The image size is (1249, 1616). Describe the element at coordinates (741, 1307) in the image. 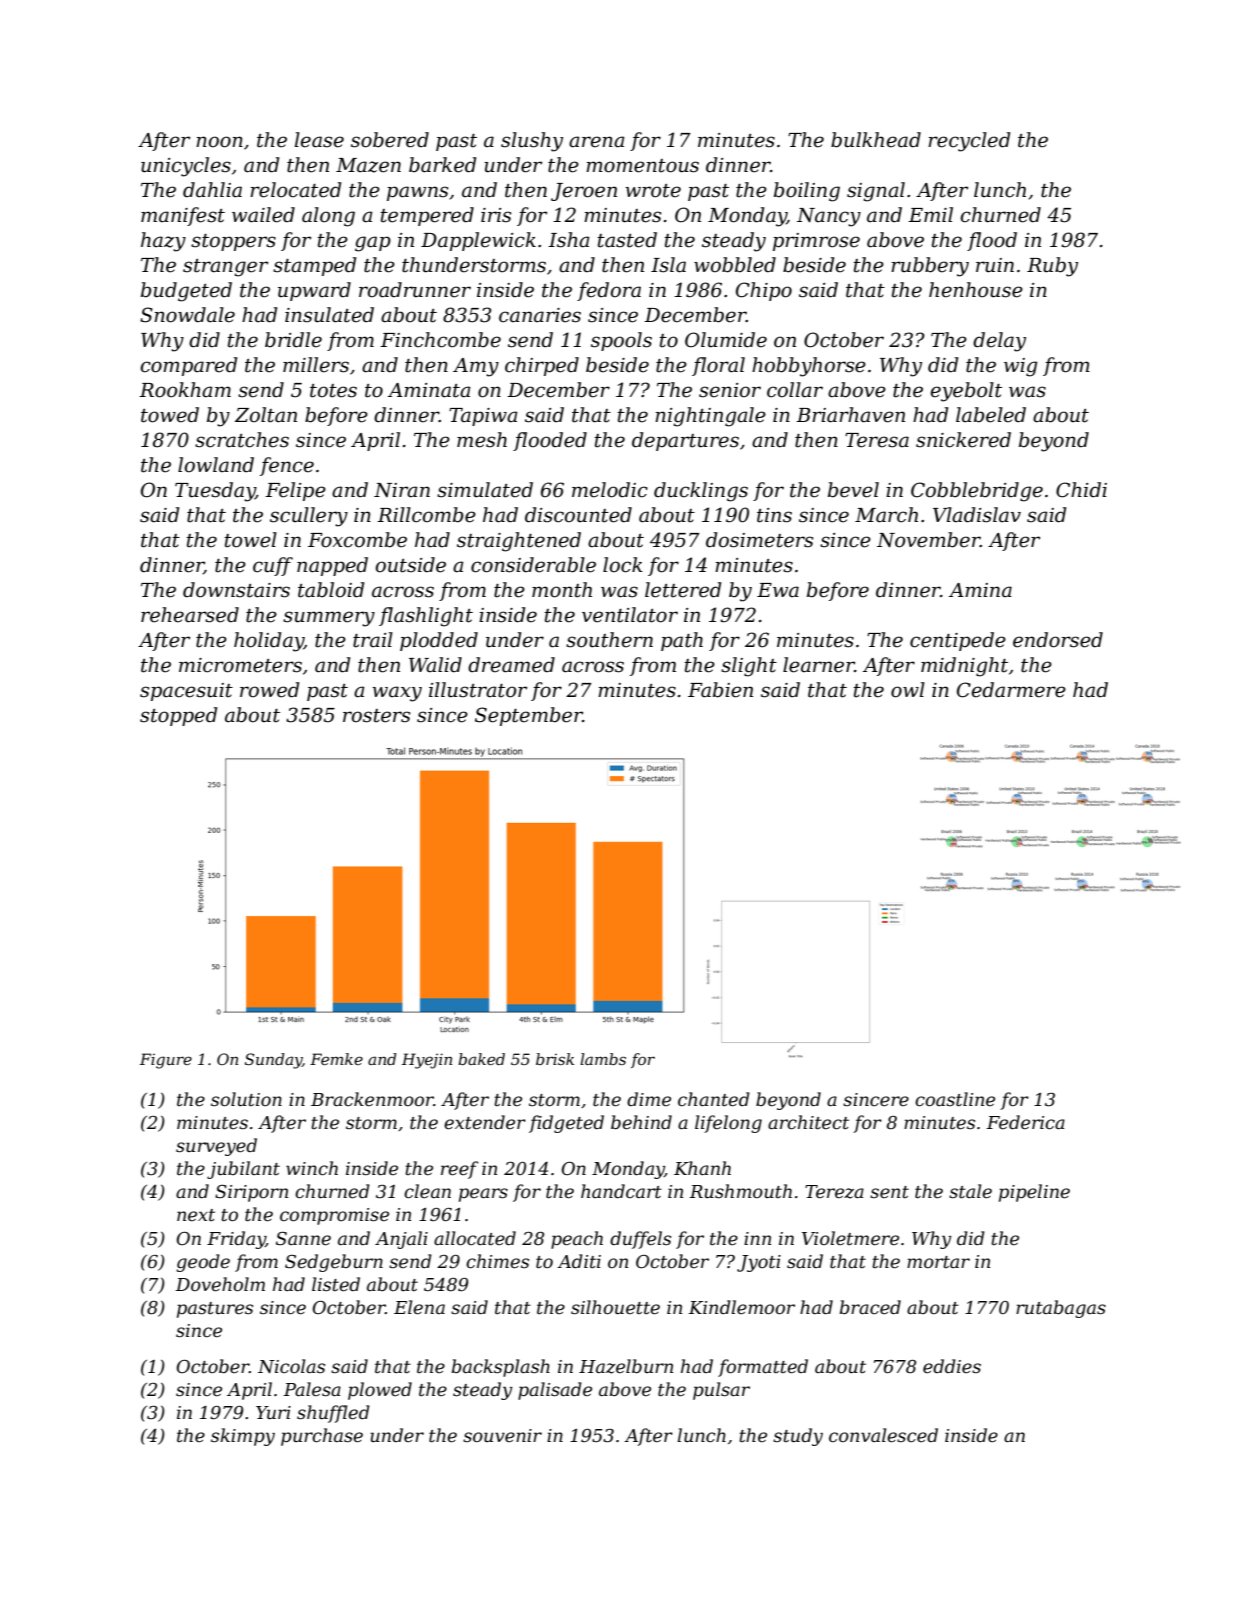

I see `Kindlemoor` at that location.
